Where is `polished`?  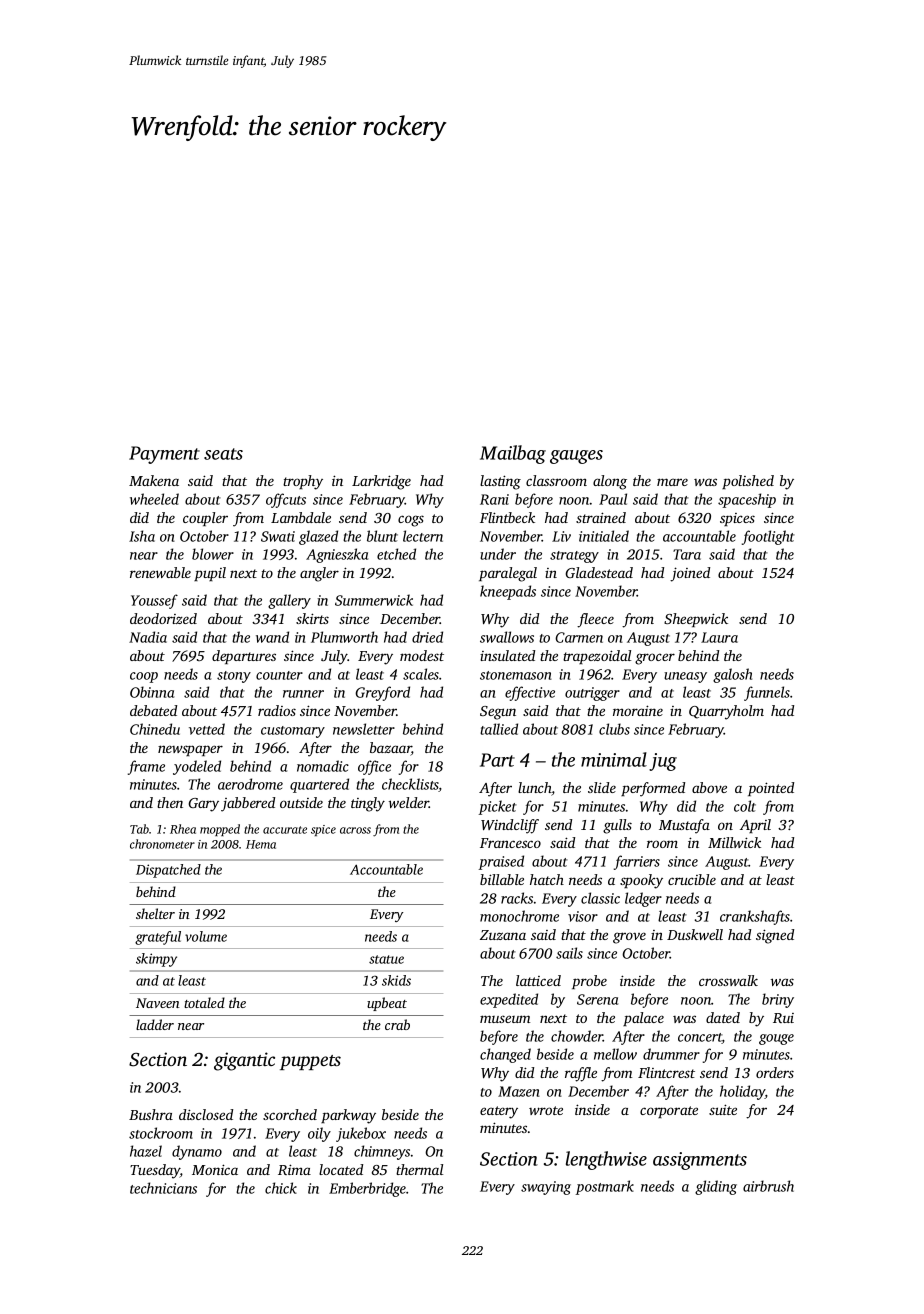
polished is located at coordinates (748, 482).
